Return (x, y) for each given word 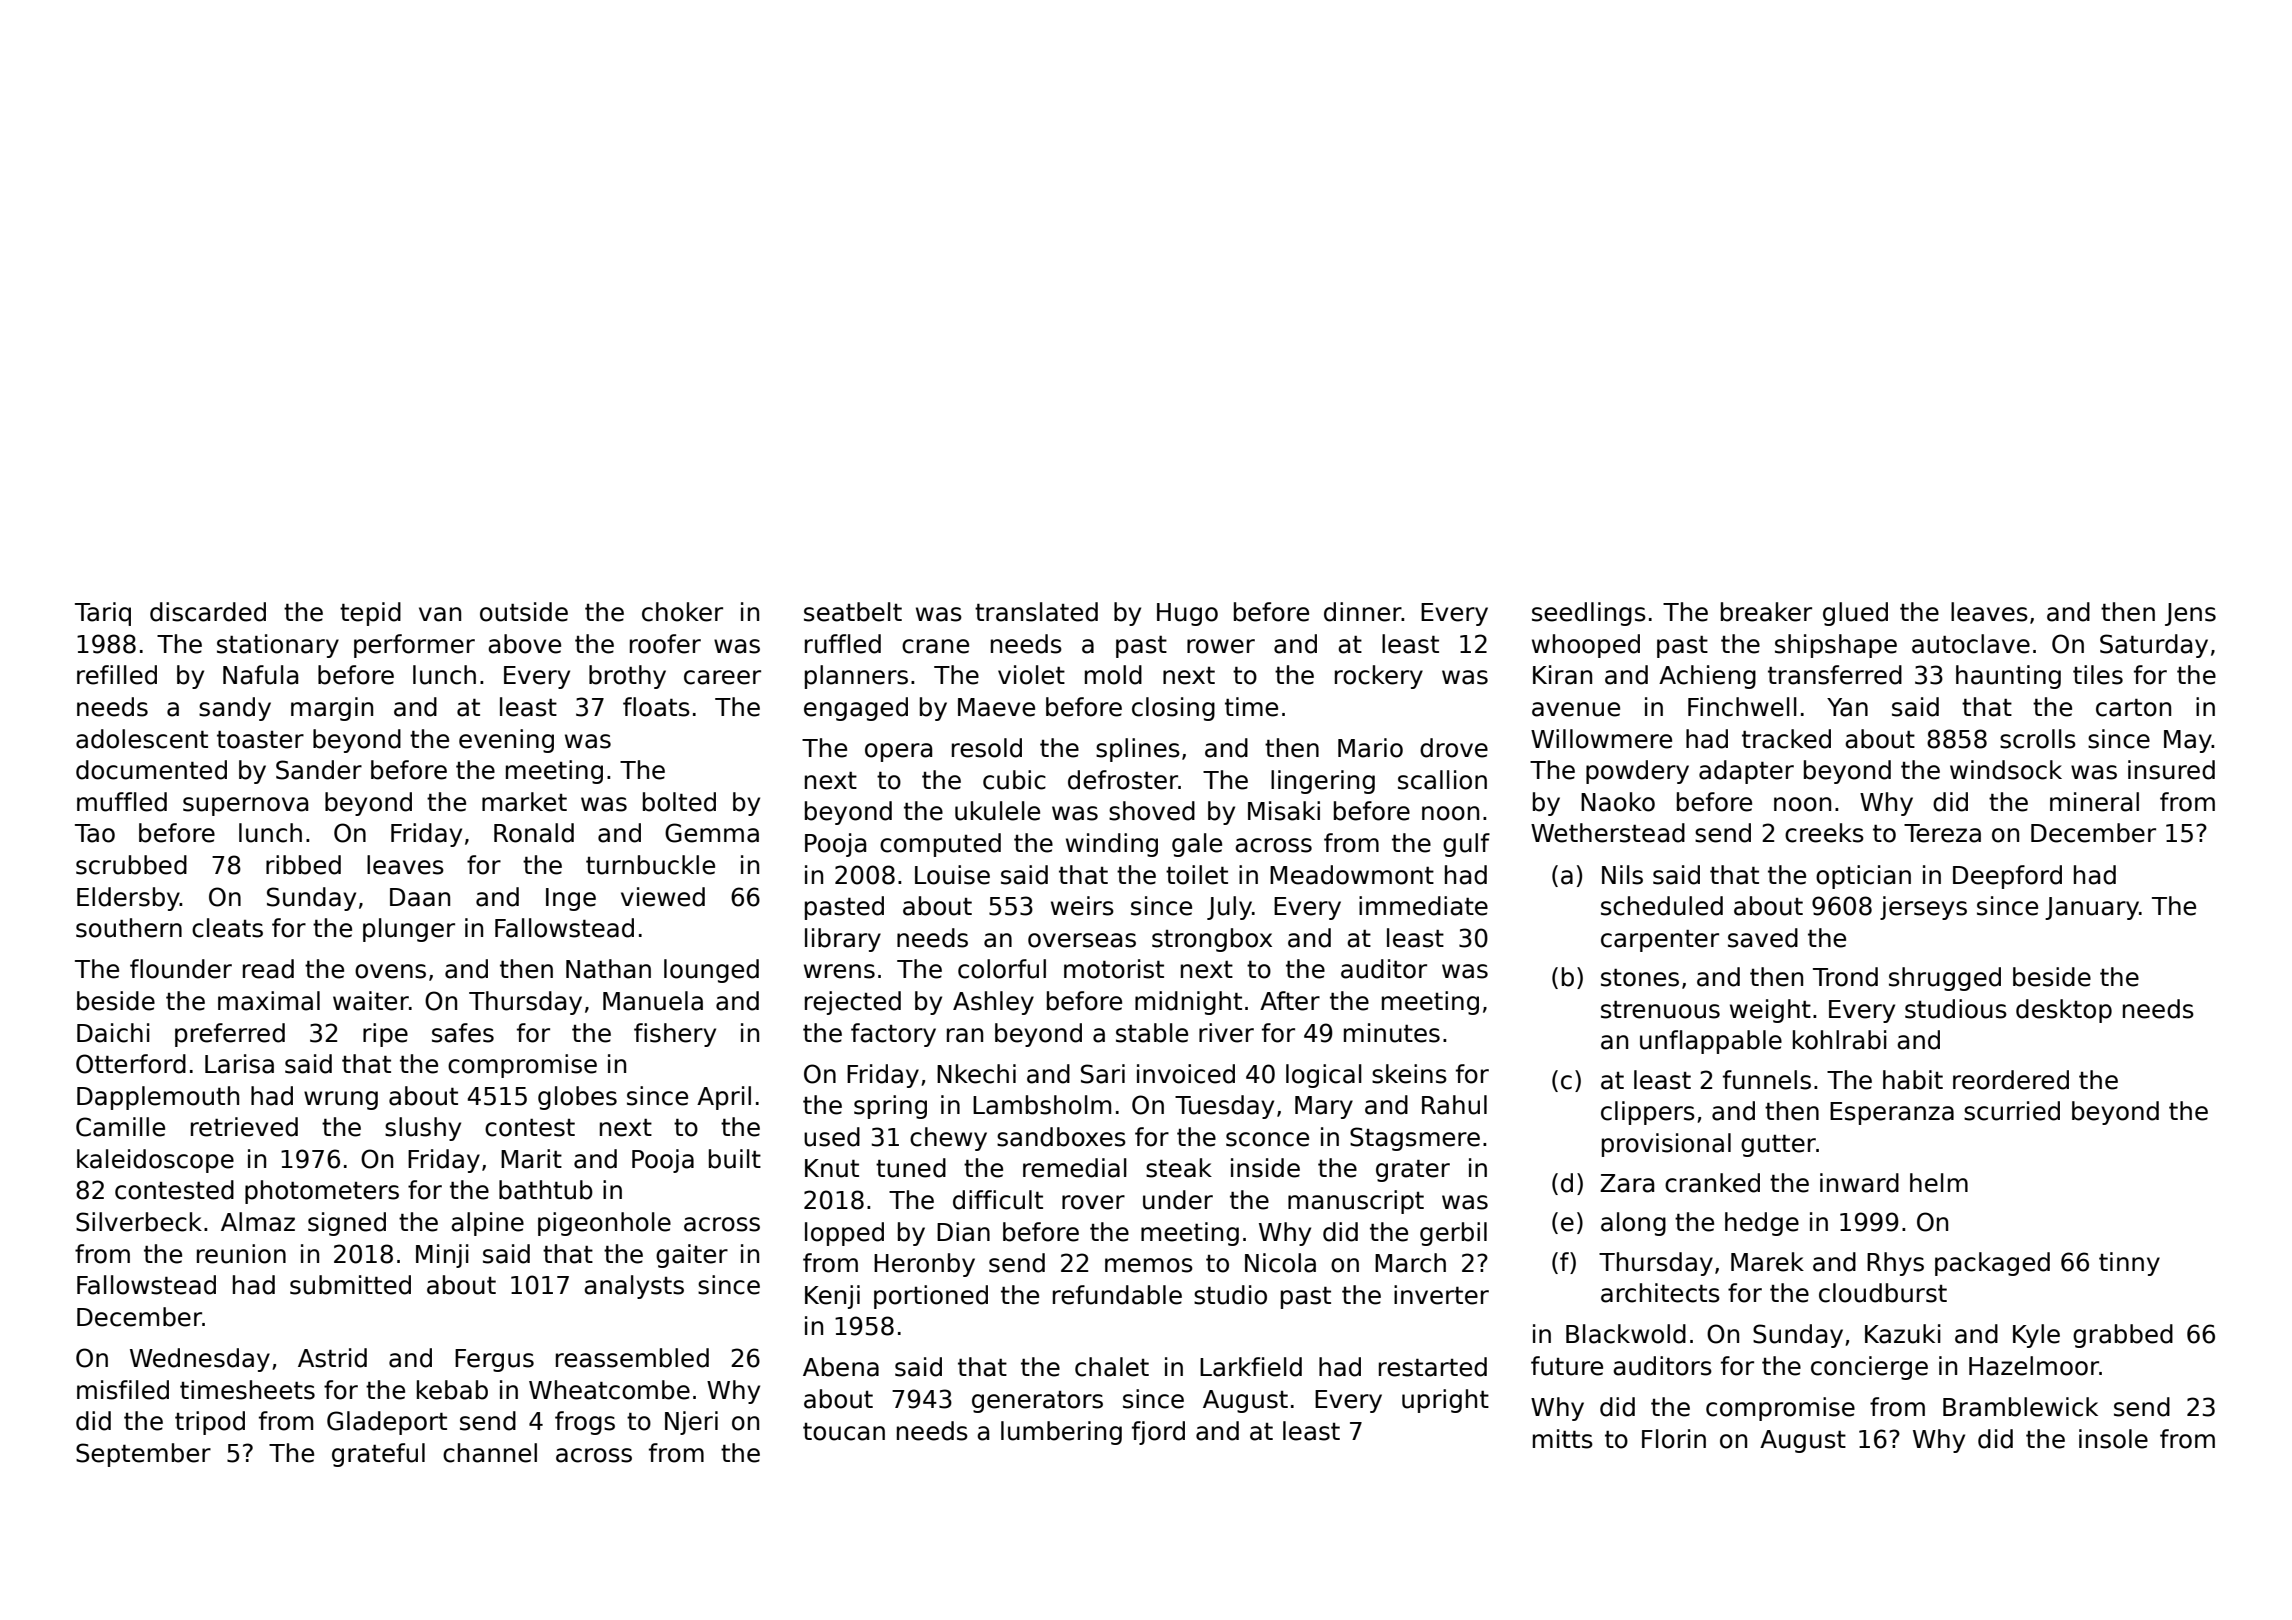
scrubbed (131, 865)
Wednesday (200, 1360)
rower (1221, 646)
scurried (2012, 1111)
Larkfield (1251, 1367)
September (143, 1455)
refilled (117, 675)
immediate (1423, 906)
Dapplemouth (158, 1098)
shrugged (1945, 979)
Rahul (1454, 1105)
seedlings (1589, 614)
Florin (1674, 1439)
